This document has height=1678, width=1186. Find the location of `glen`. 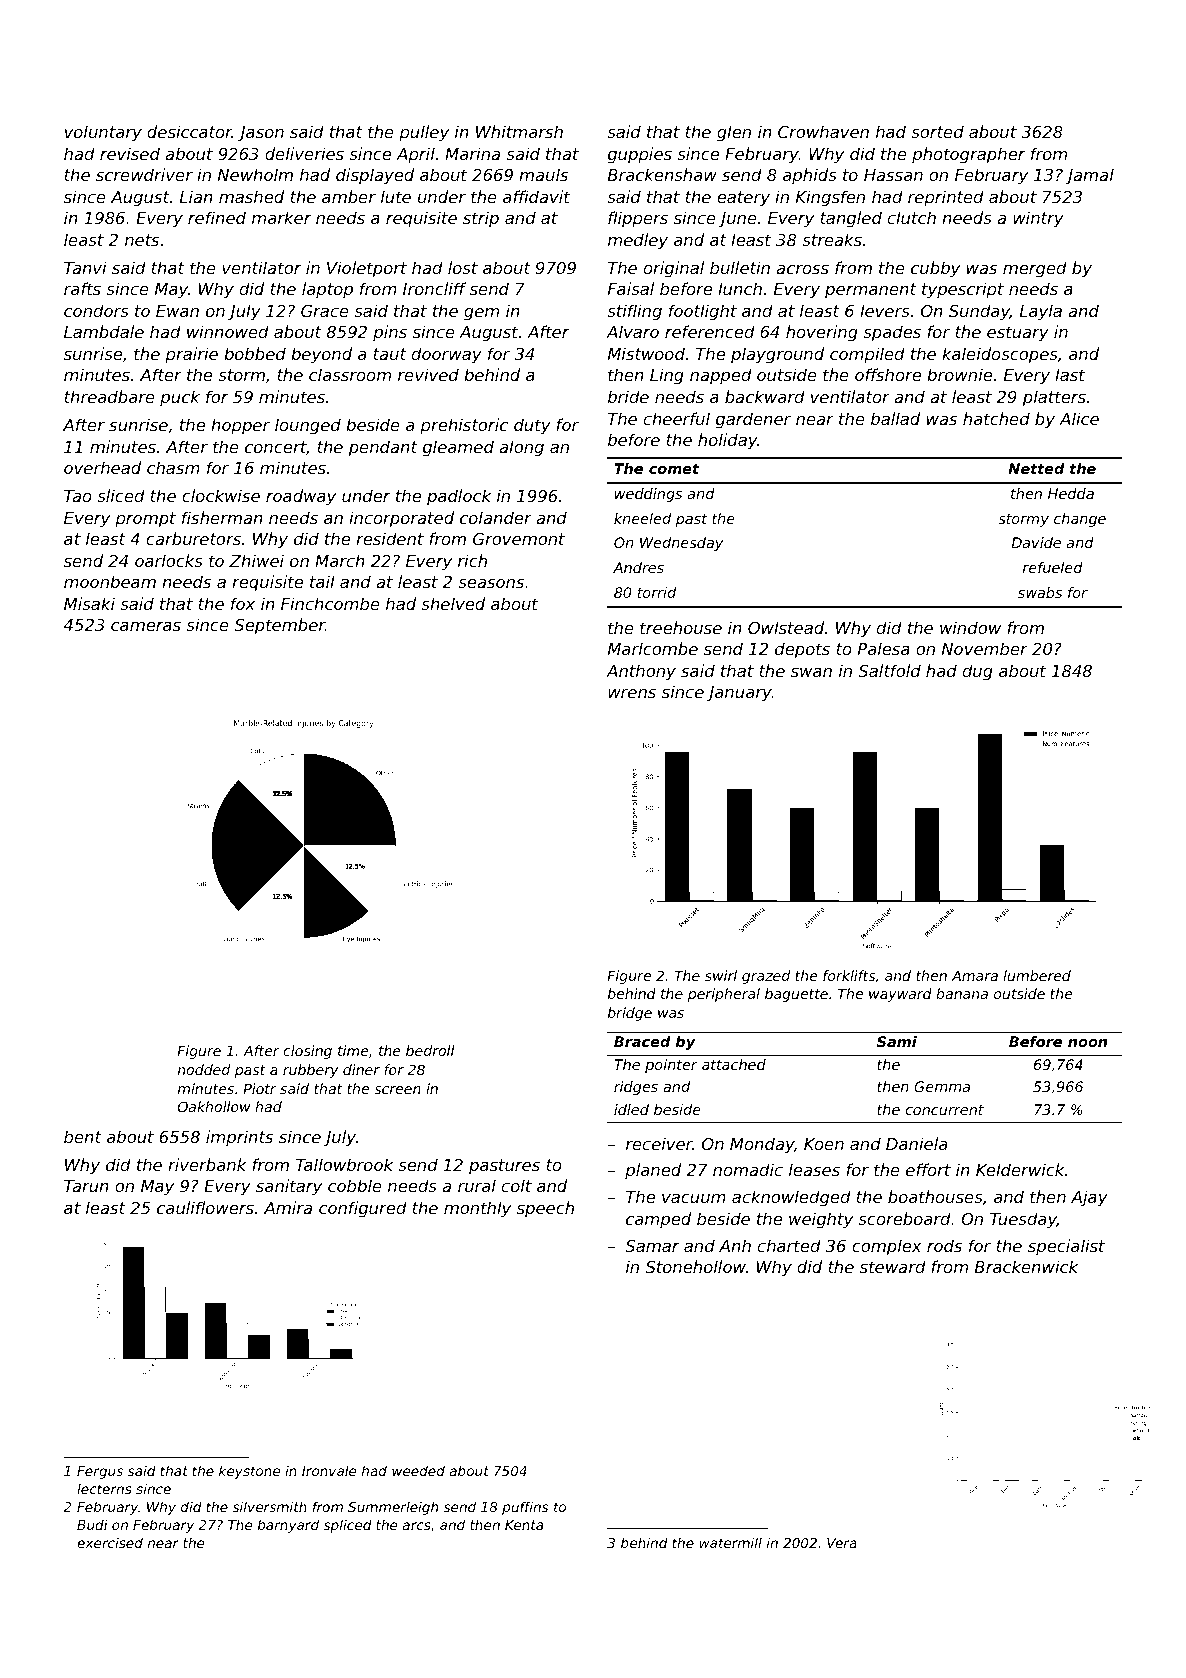

glen is located at coordinates (734, 133).
